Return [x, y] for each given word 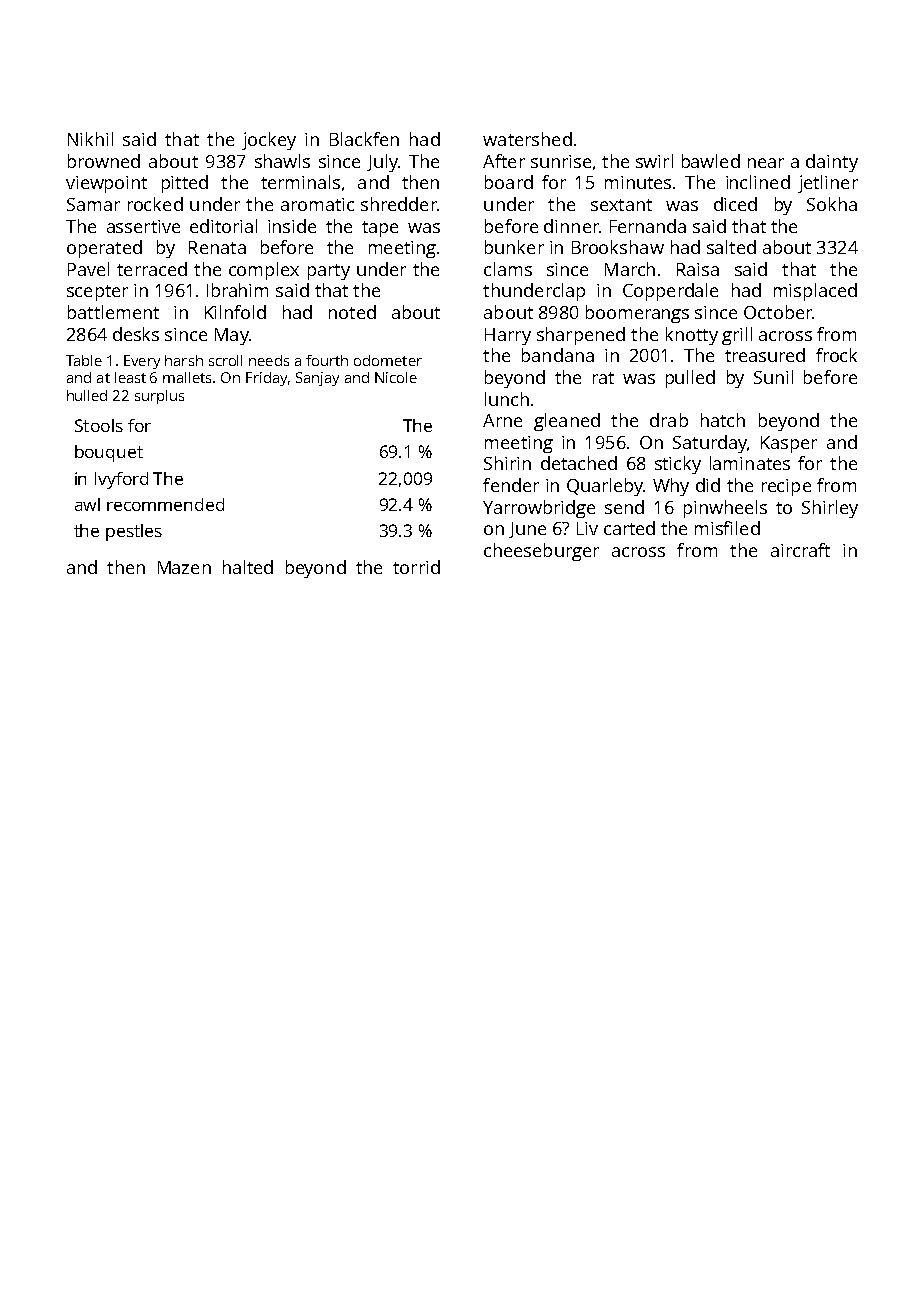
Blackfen [364, 139]
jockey [269, 141]
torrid [416, 567]
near [766, 163]
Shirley [830, 509]
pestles [134, 532]
